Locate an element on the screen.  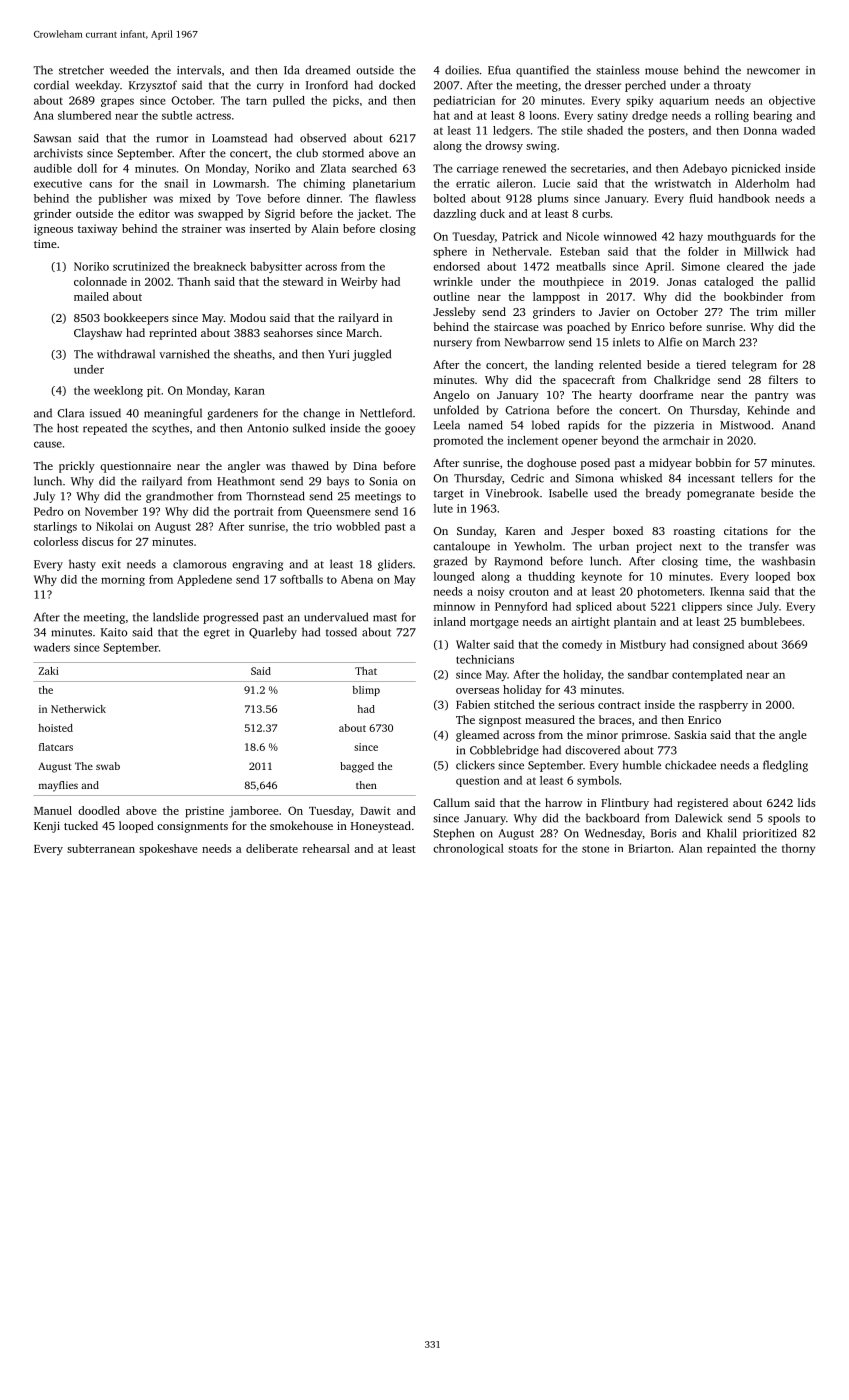
used is located at coordinates (605, 493).
